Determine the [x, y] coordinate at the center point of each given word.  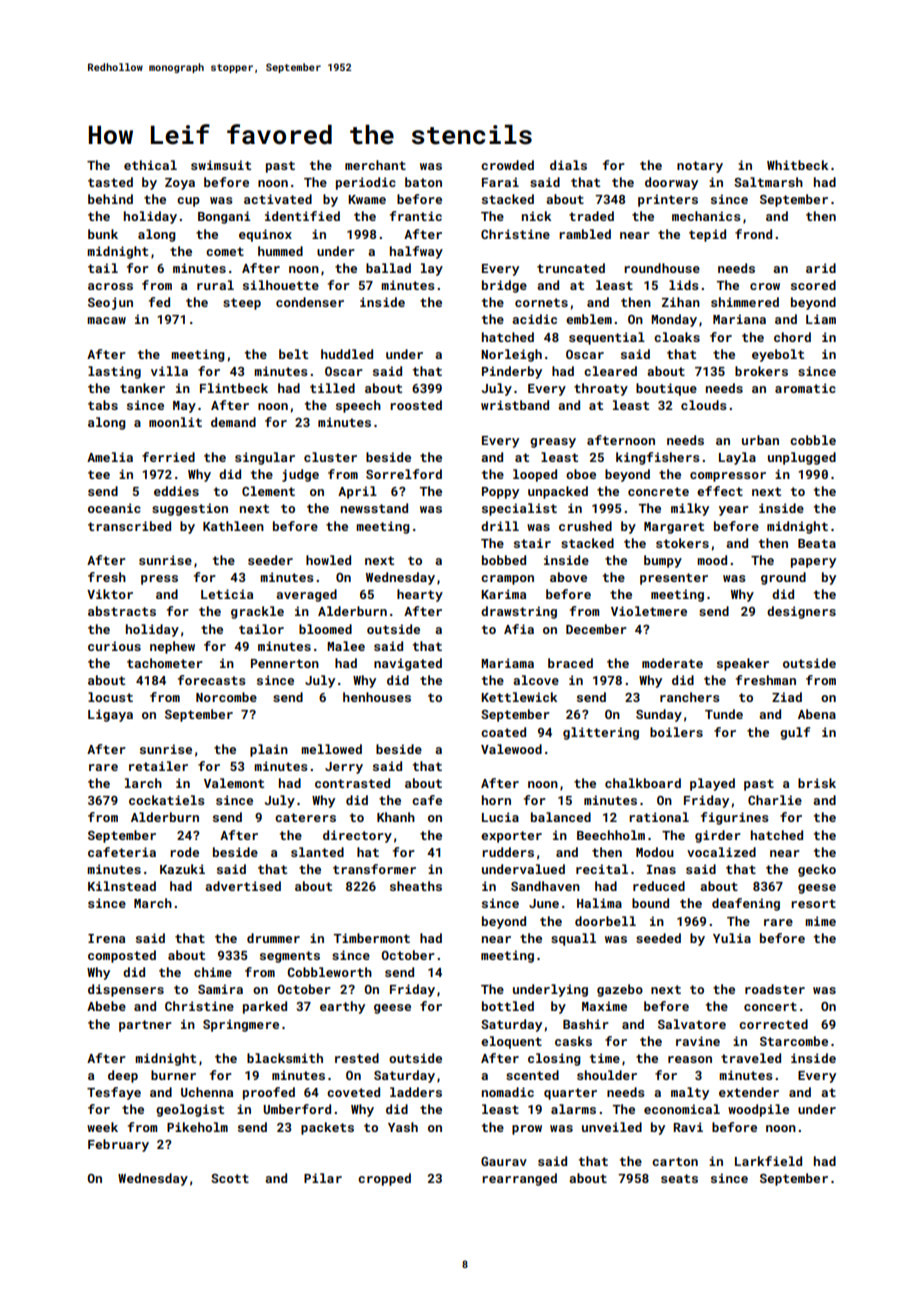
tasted [110, 182]
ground [783, 578]
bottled [508, 1006]
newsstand [374, 508]
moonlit [175, 422]
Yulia [732, 938]
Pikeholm [197, 1127]
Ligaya [110, 715]
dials [568, 165]
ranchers [690, 697]
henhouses [377, 697]
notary [700, 167]
